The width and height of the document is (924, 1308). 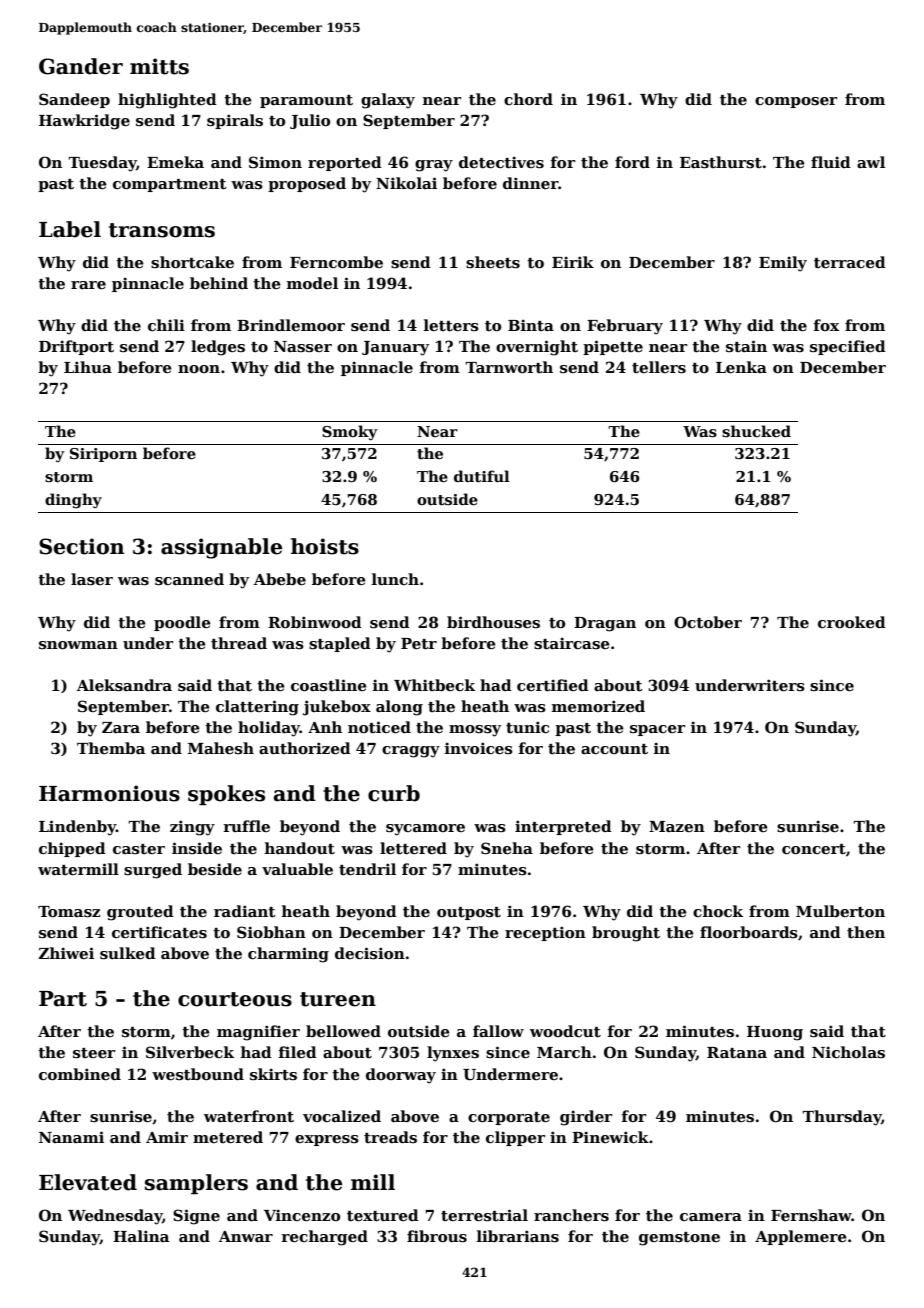 I want to click on outpost, so click(x=469, y=913).
